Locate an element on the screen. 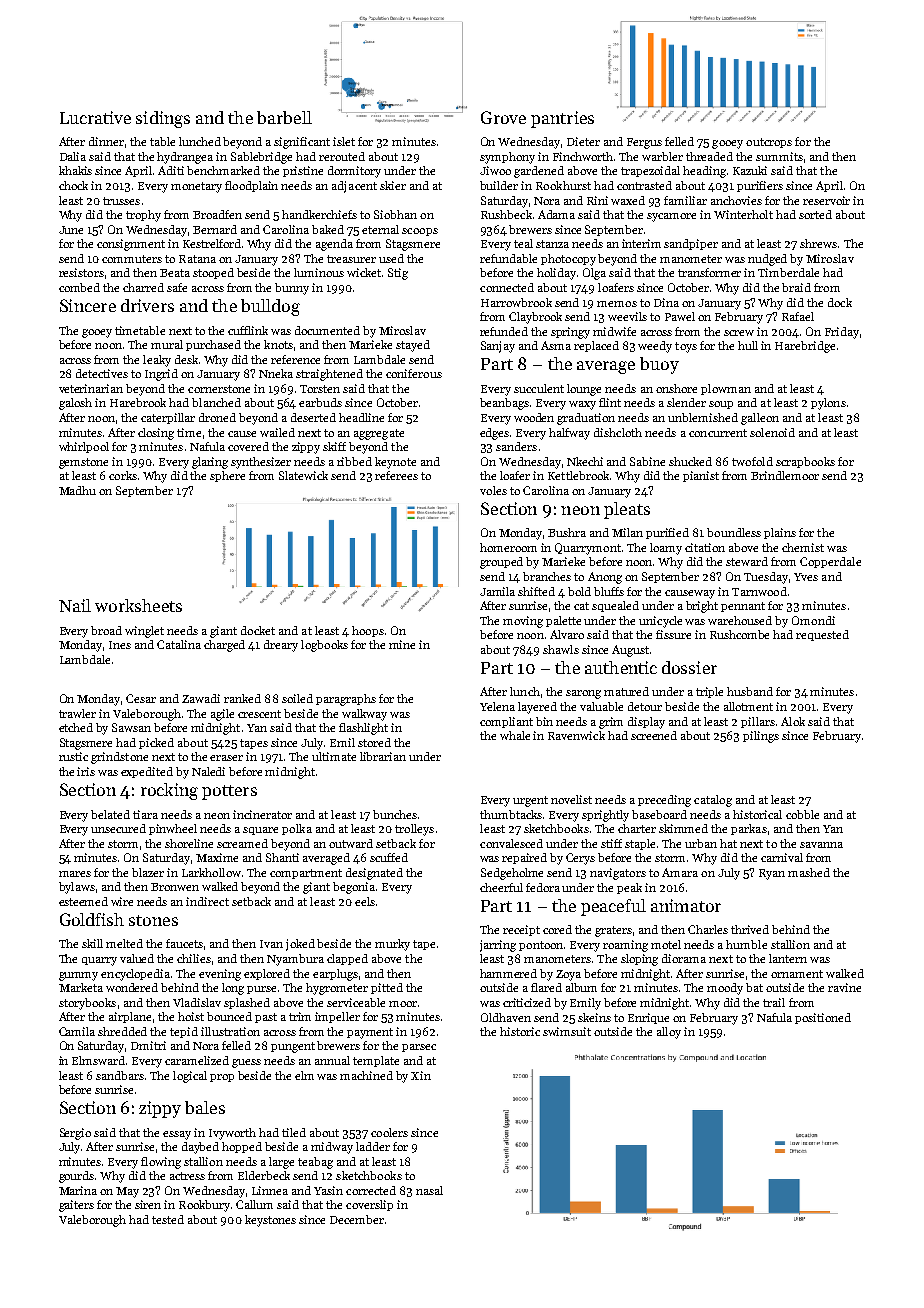 Image resolution: width=924 pixels, height=1308 pixels. swimsuit is located at coordinates (567, 1031).
